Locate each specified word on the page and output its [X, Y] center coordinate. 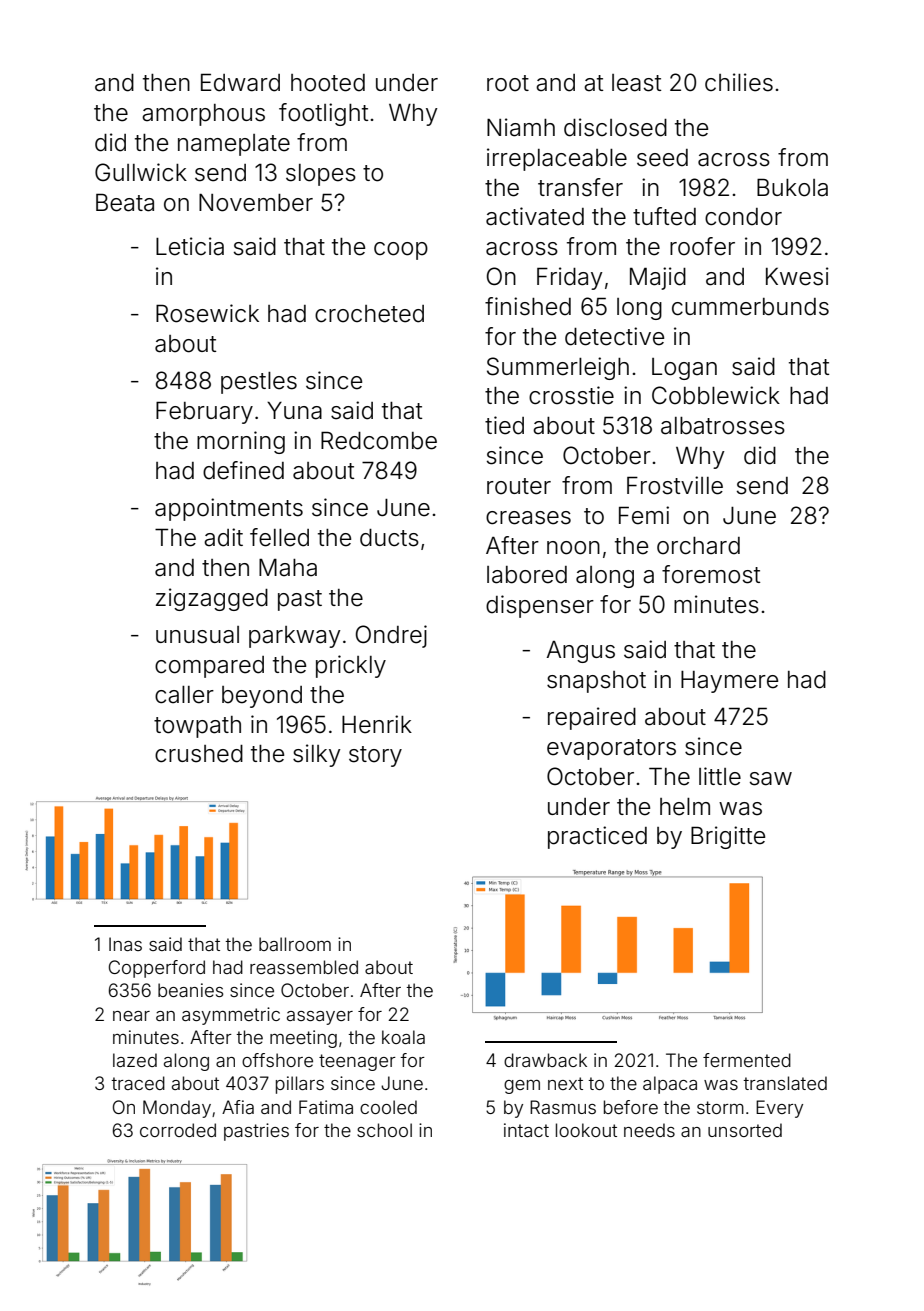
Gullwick [141, 172]
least [636, 83]
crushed [199, 754]
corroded [178, 1130]
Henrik [377, 724]
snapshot [596, 682]
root [508, 83]
